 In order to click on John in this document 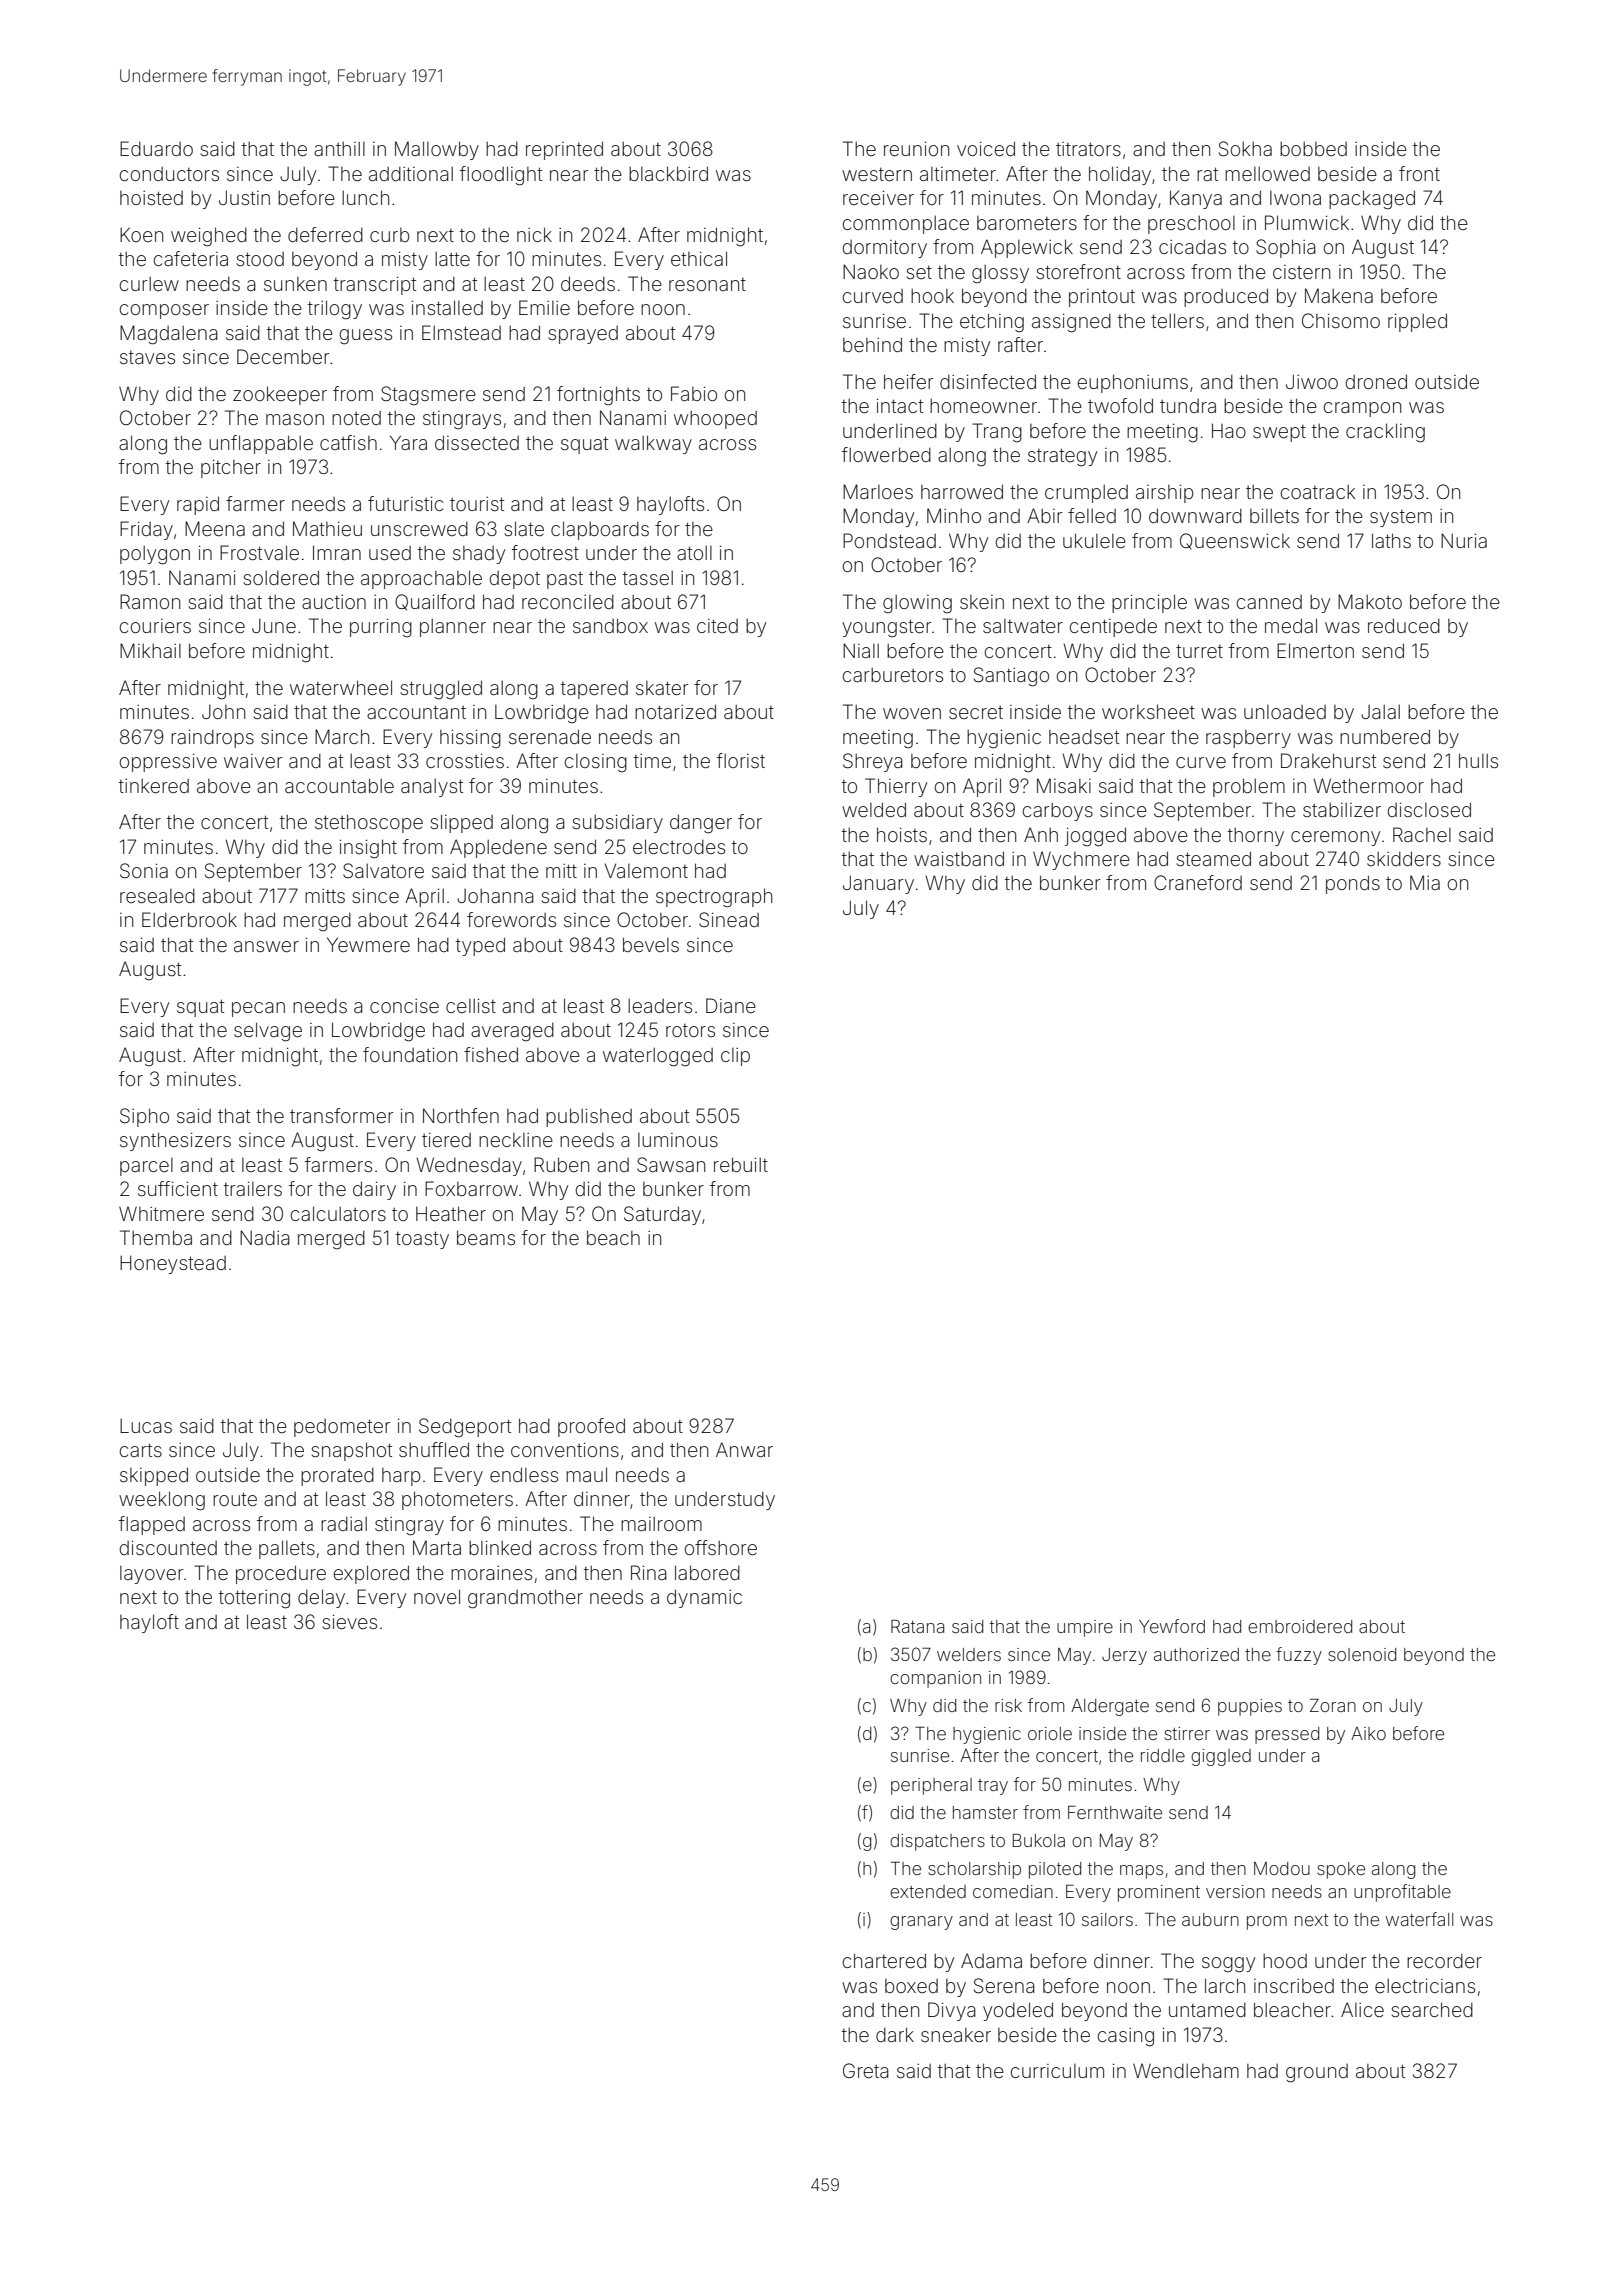, I will do `click(223, 712)`.
